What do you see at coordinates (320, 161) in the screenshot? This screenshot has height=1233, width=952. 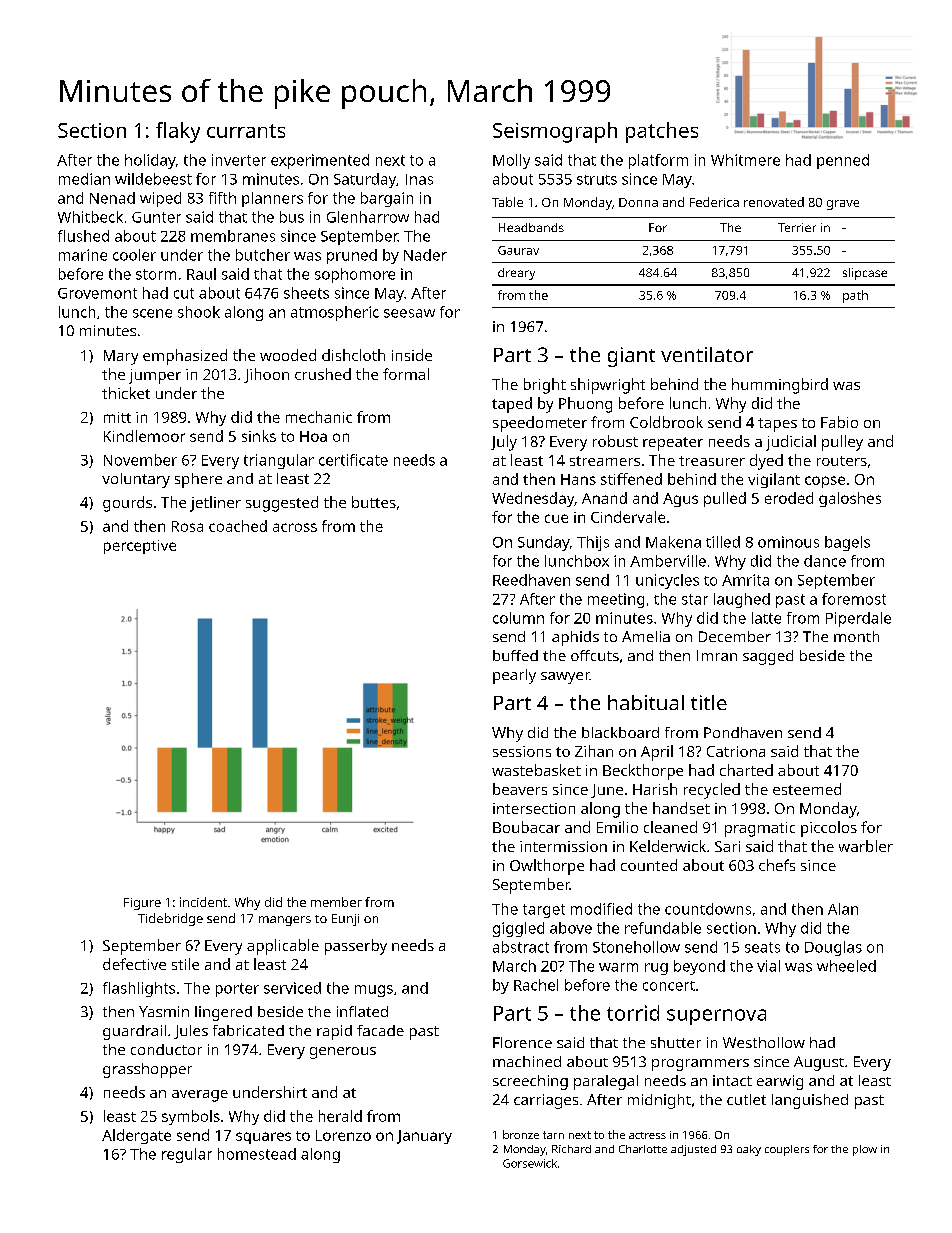 I see `experimented` at bounding box center [320, 161].
